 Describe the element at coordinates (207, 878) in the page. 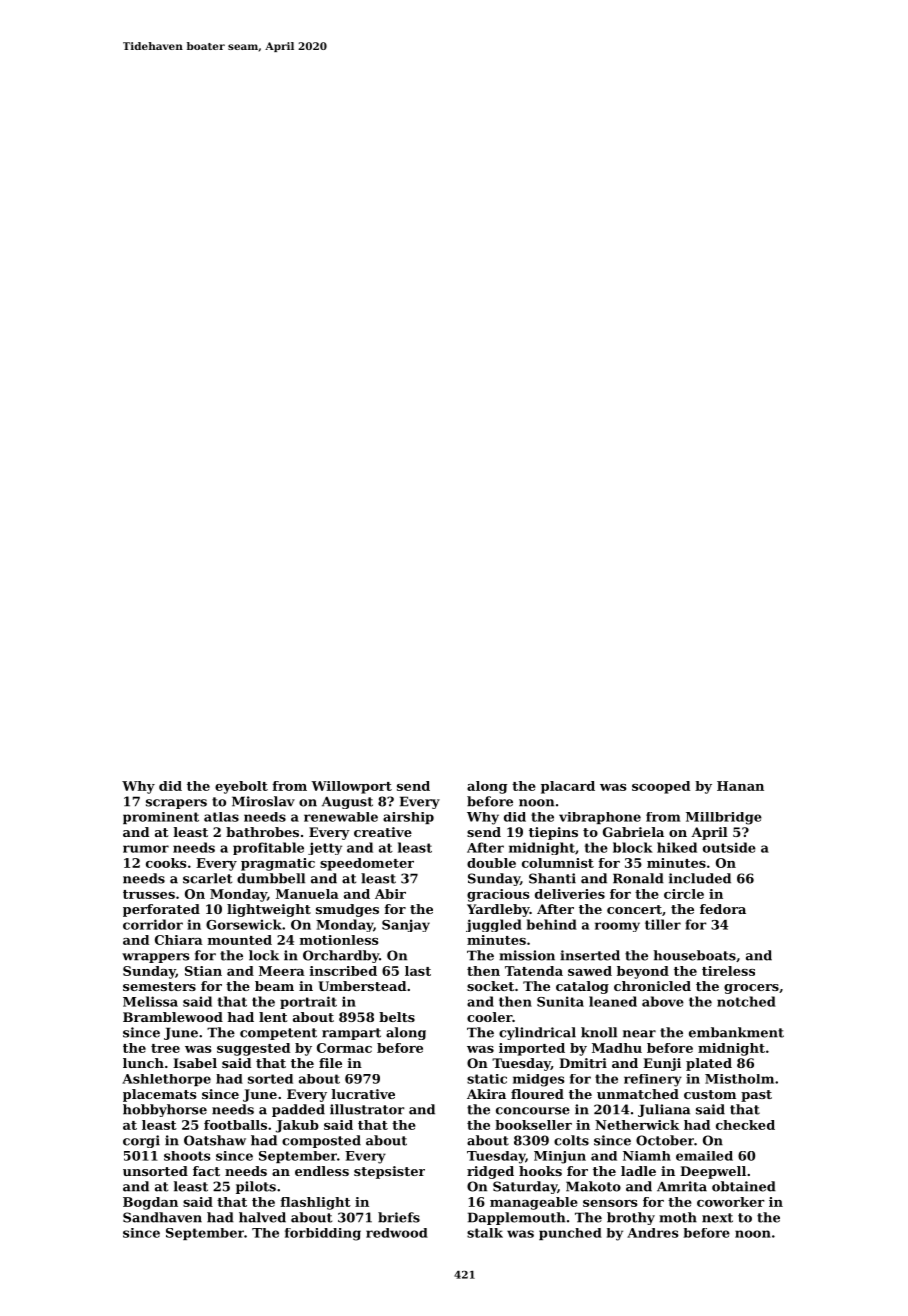

I see `scarlet` at that location.
